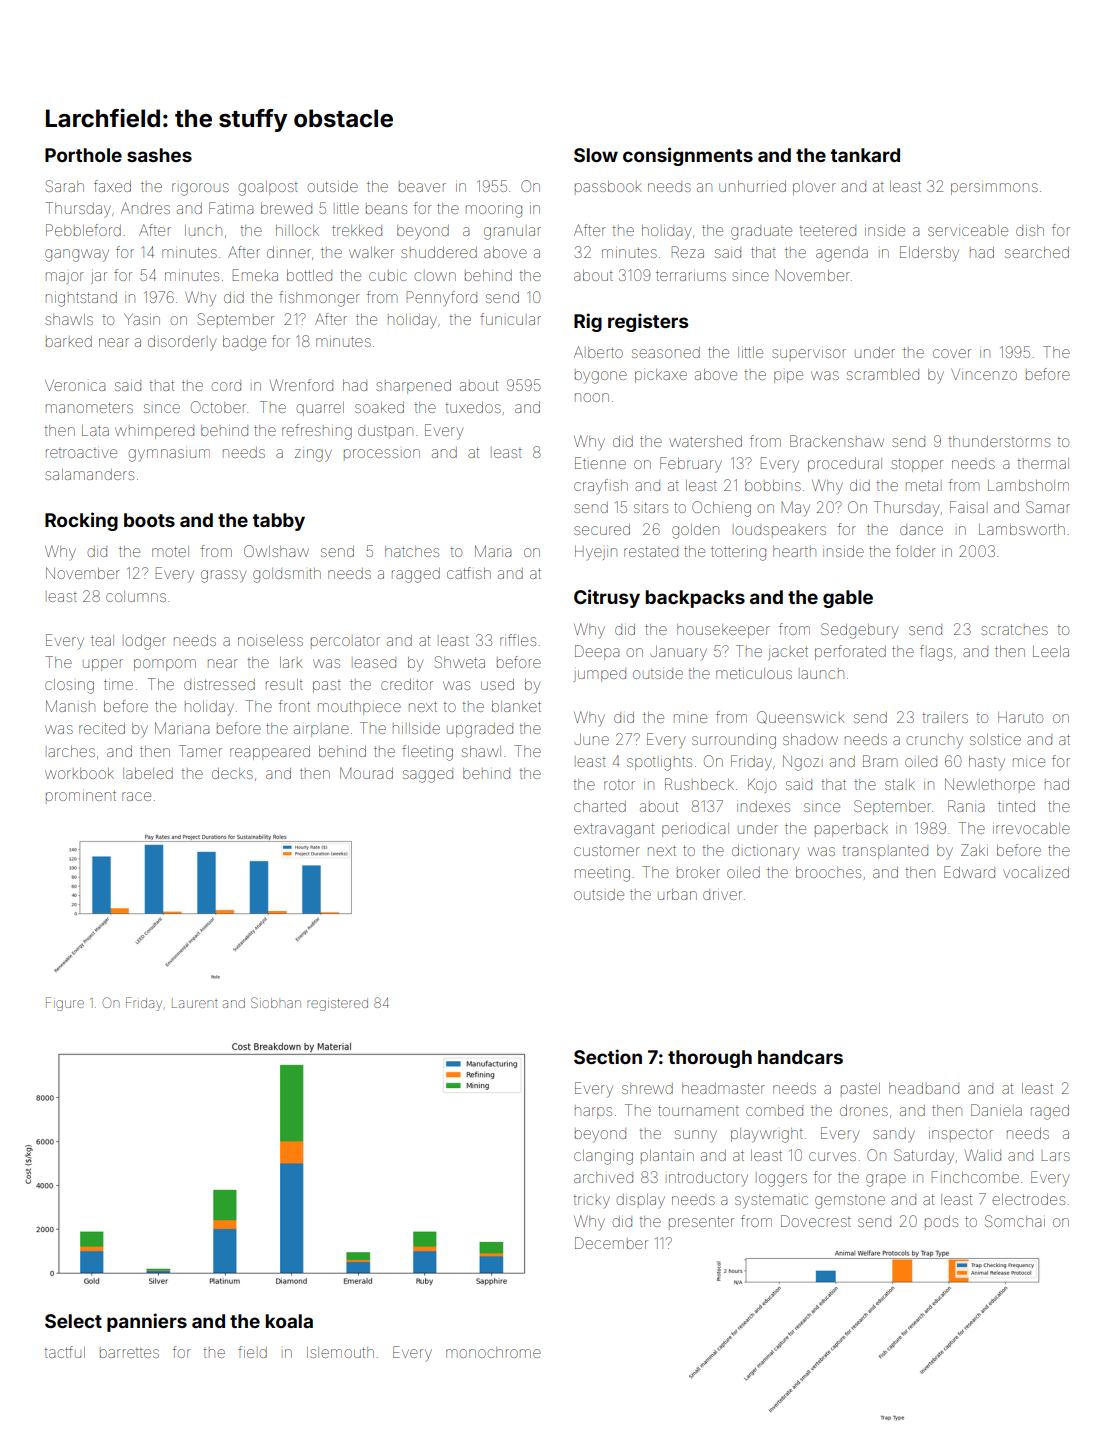  I want to click on monochrome, so click(493, 1352).
